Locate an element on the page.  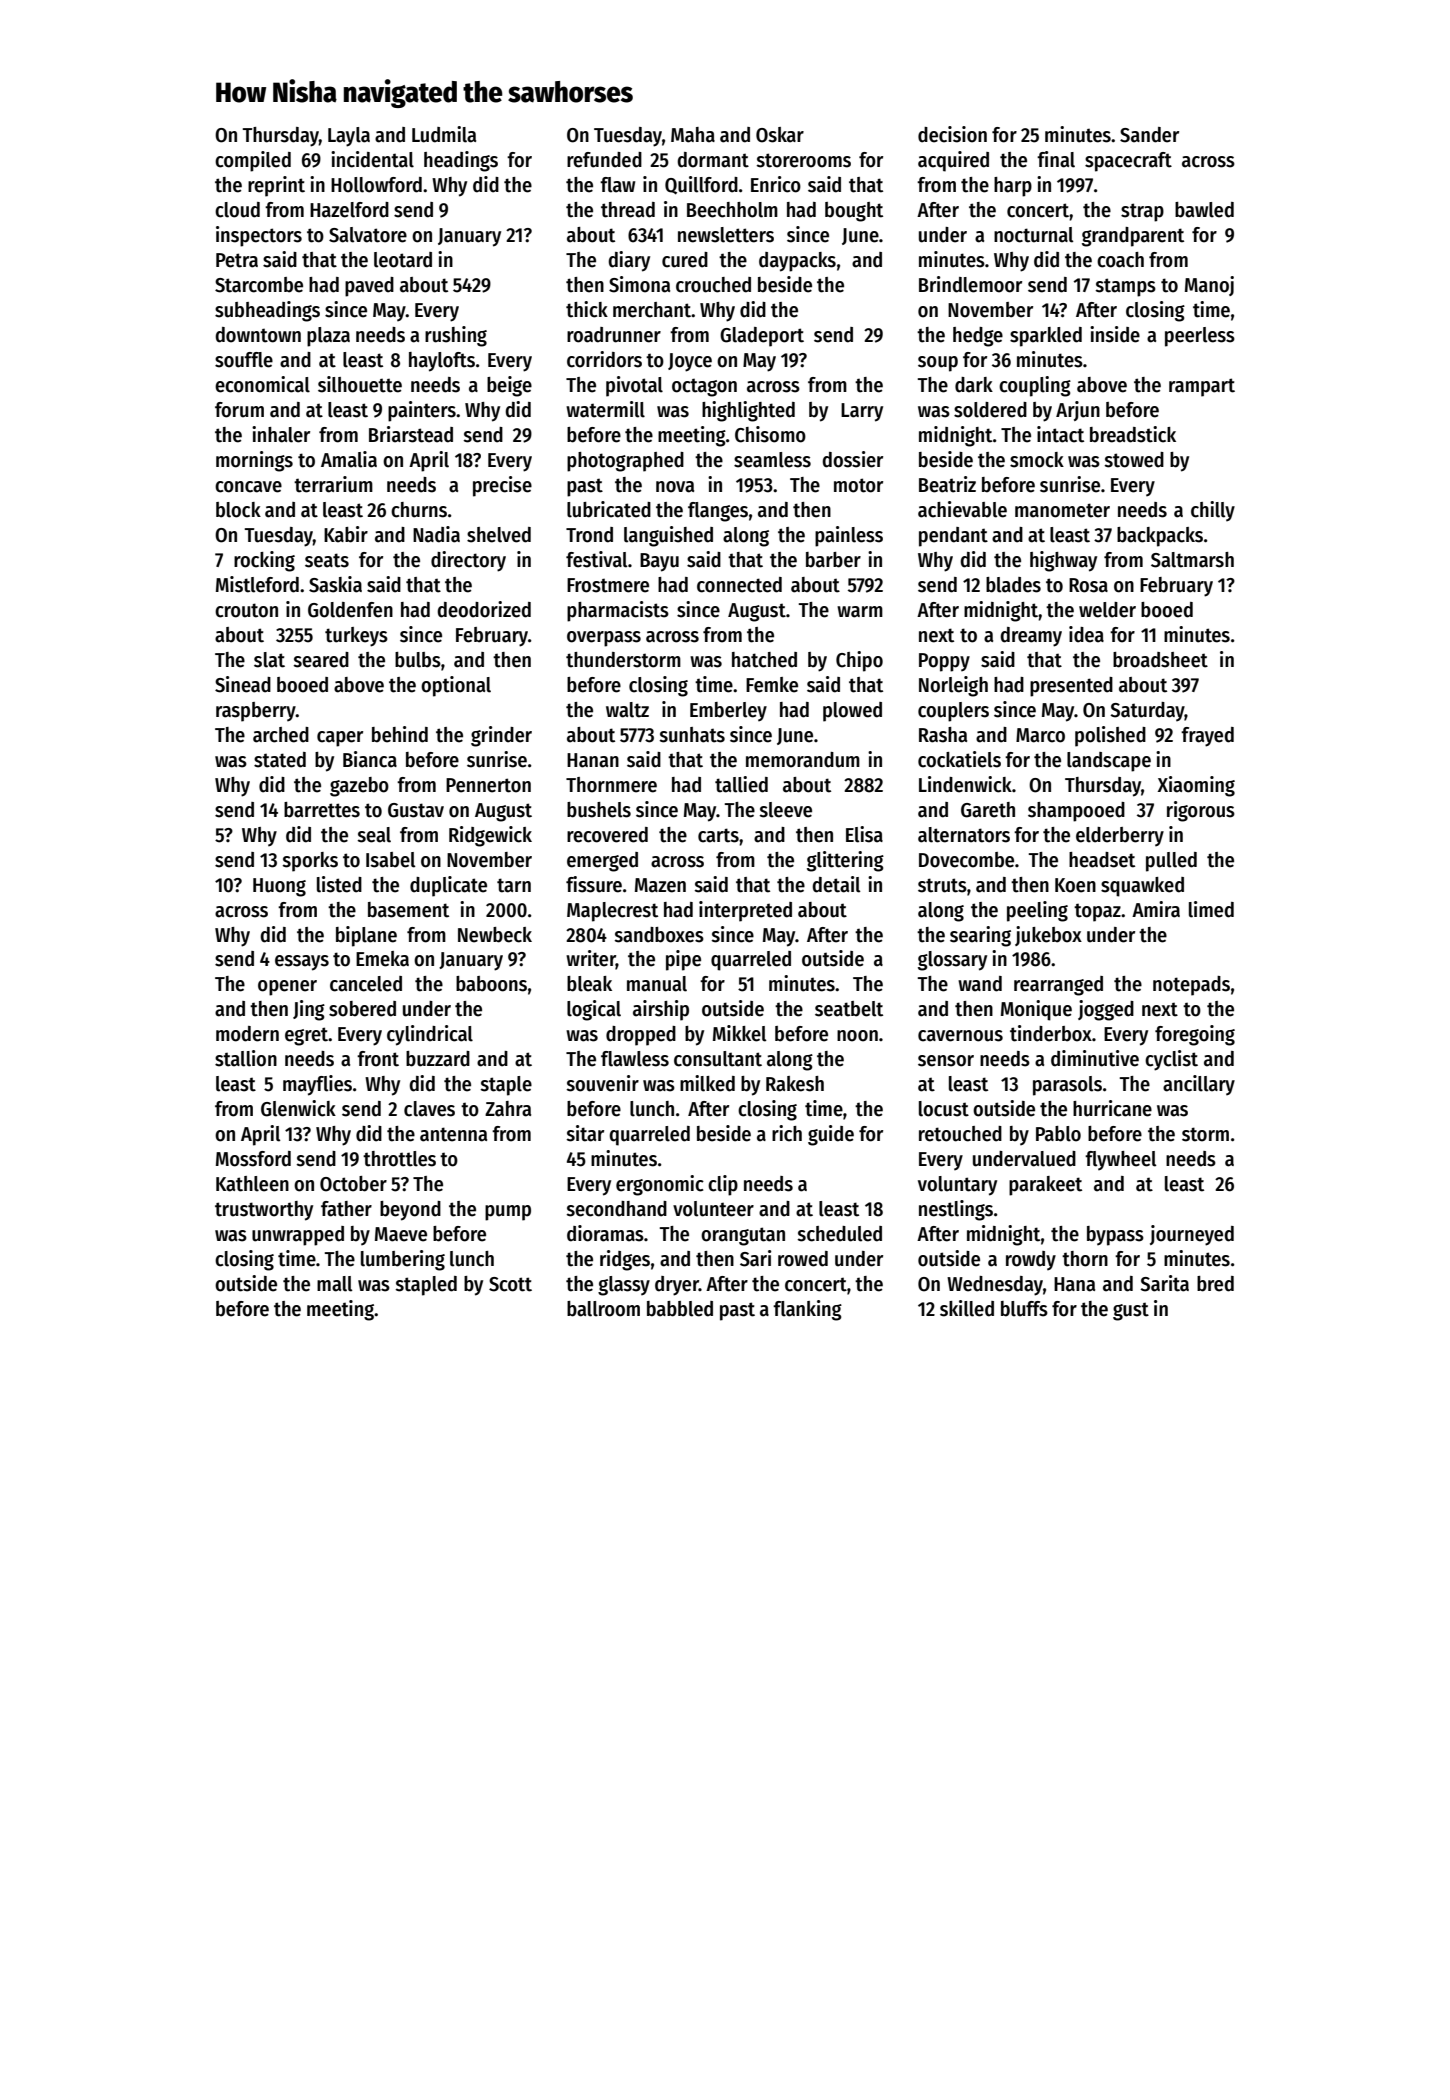
limed is located at coordinates (1211, 909).
